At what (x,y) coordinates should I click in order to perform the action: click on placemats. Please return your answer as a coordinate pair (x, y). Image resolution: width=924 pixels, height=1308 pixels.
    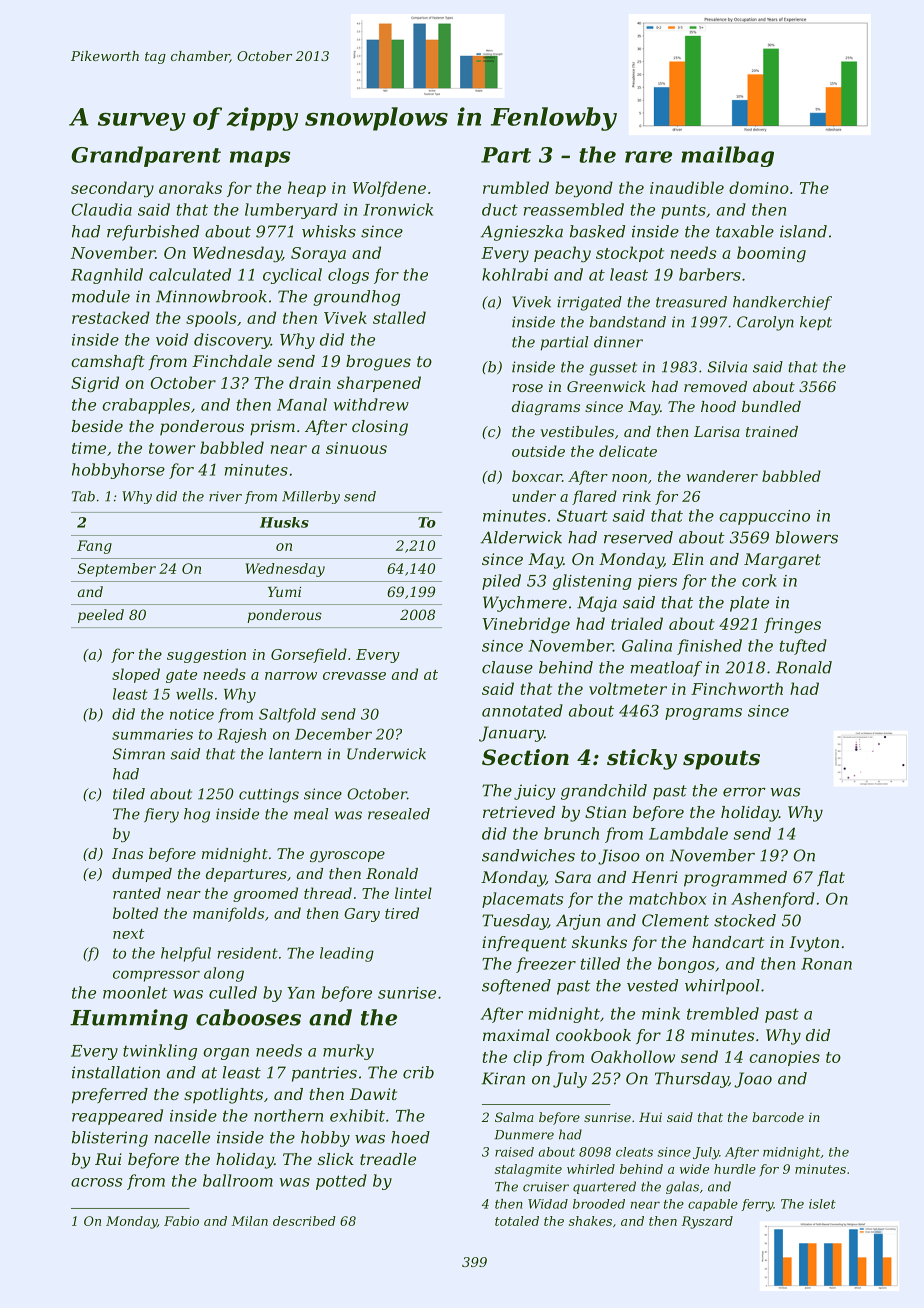
    Looking at the image, I should click on (522, 900).
